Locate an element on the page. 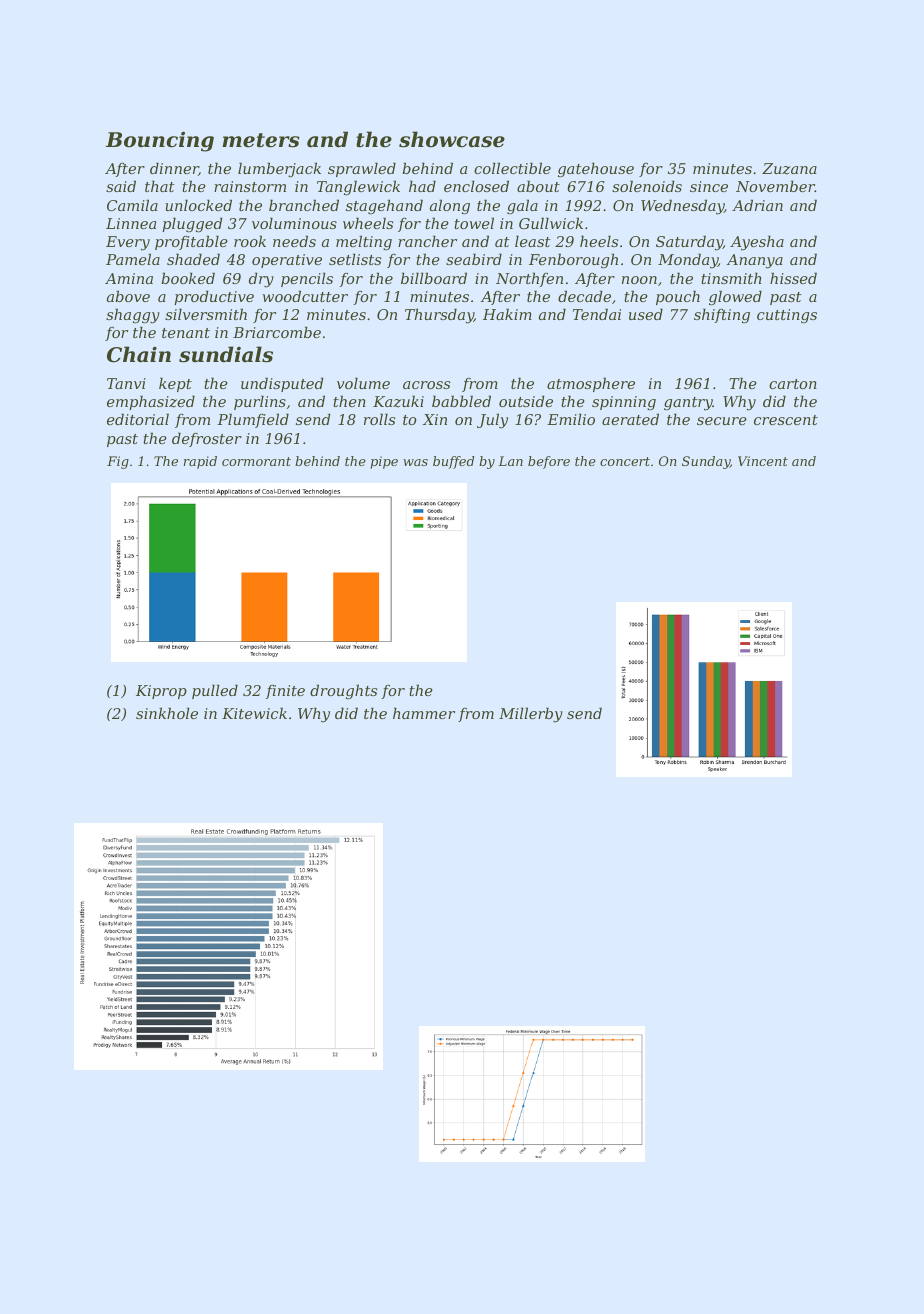 This page has width=924, height=1314. before is located at coordinates (549, 462).
